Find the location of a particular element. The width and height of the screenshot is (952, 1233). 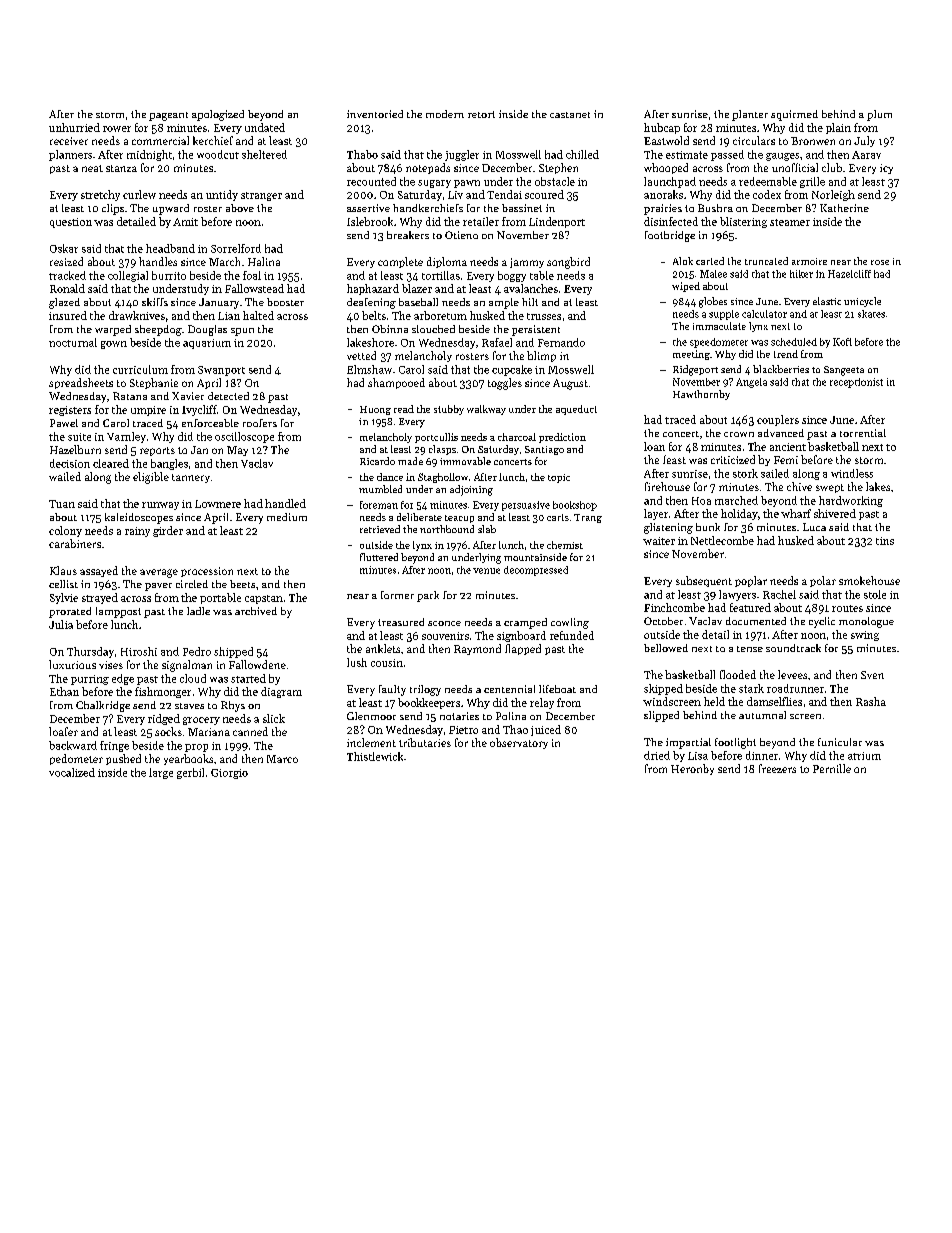

assertive is located at coordinates (368, 208).
